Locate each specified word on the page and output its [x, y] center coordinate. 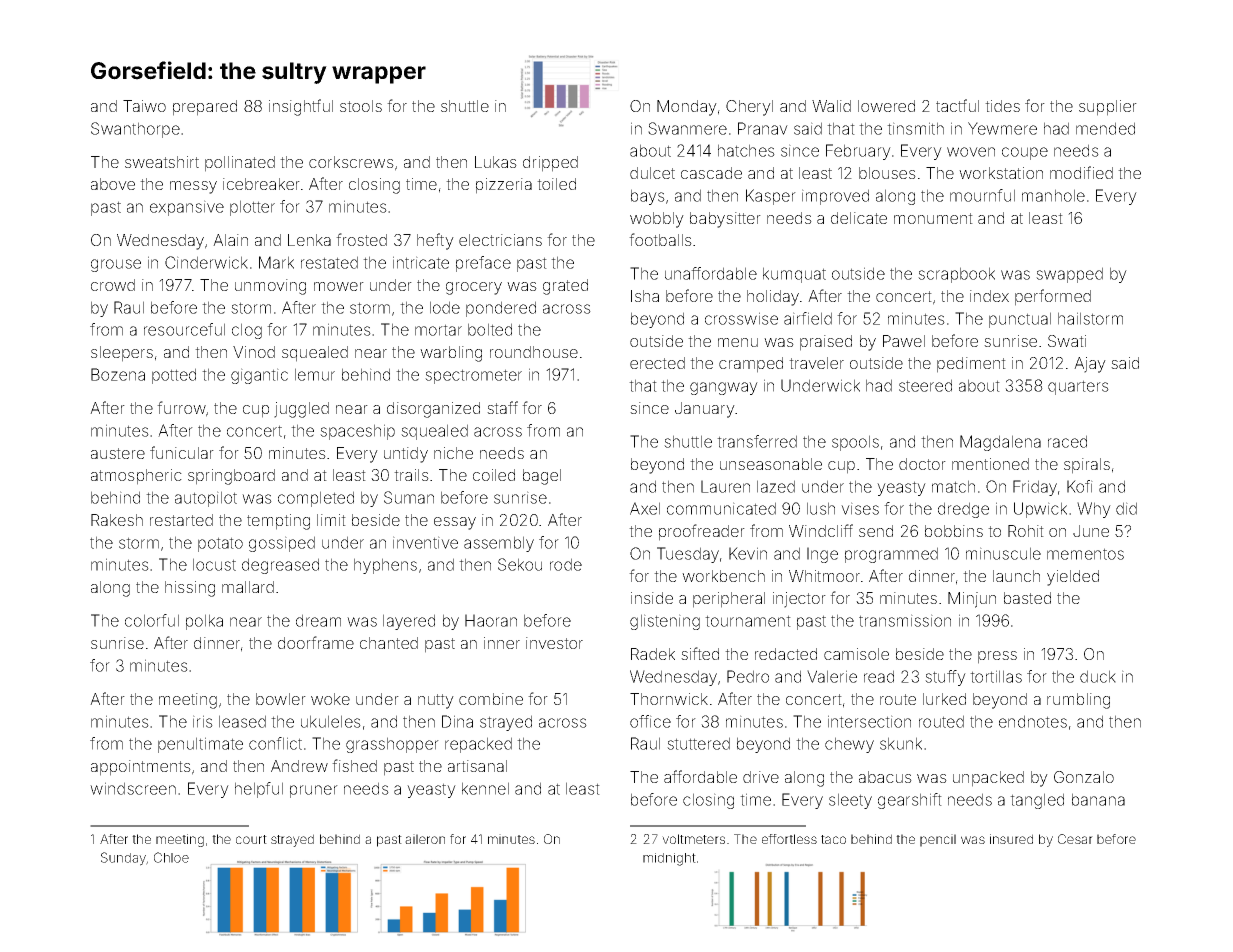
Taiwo [144, 106]
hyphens [385, 566]
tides [1002, 106]
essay [455, 523]
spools [855, 443]
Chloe [171, 857]
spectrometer [473, 376]
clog [247, 331]
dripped [550, 164]
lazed [776, 486]
